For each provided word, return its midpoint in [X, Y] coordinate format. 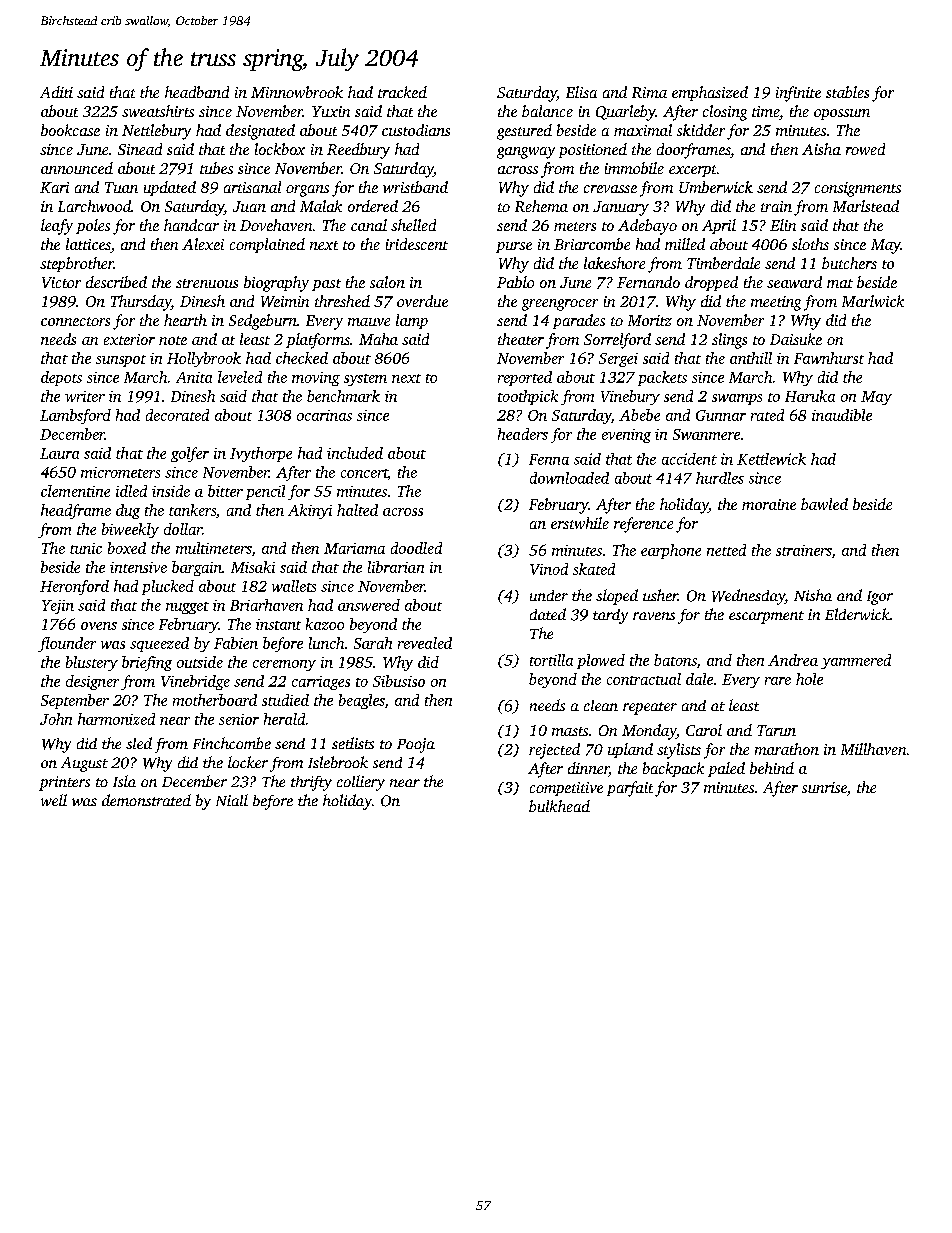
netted [726, 550]
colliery [361, 783]
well [54, 800]
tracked [402, 92]
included [355, 453]
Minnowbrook [297, 92]
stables [847, 92]
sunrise [824, 787]
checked [302, 358]
